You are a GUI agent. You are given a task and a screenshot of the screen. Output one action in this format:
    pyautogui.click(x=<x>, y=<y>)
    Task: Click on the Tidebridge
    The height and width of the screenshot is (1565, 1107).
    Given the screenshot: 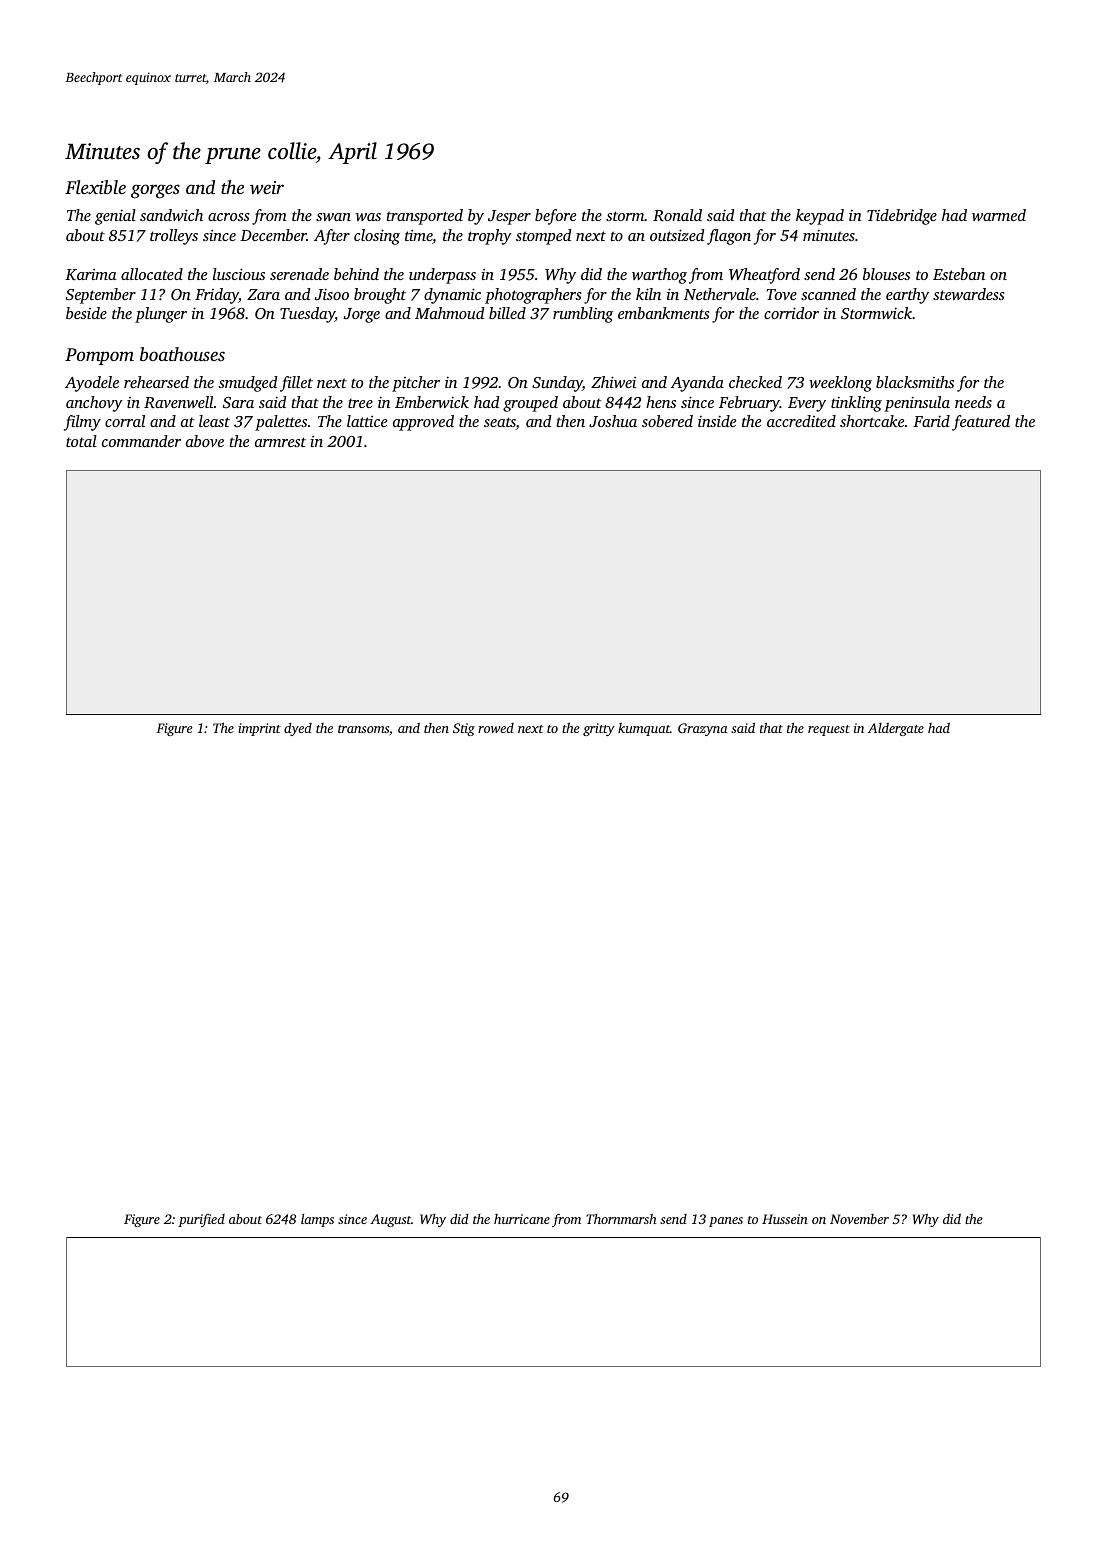 What is the action you would take?
    pyautogui.click(x=902, y=217)
